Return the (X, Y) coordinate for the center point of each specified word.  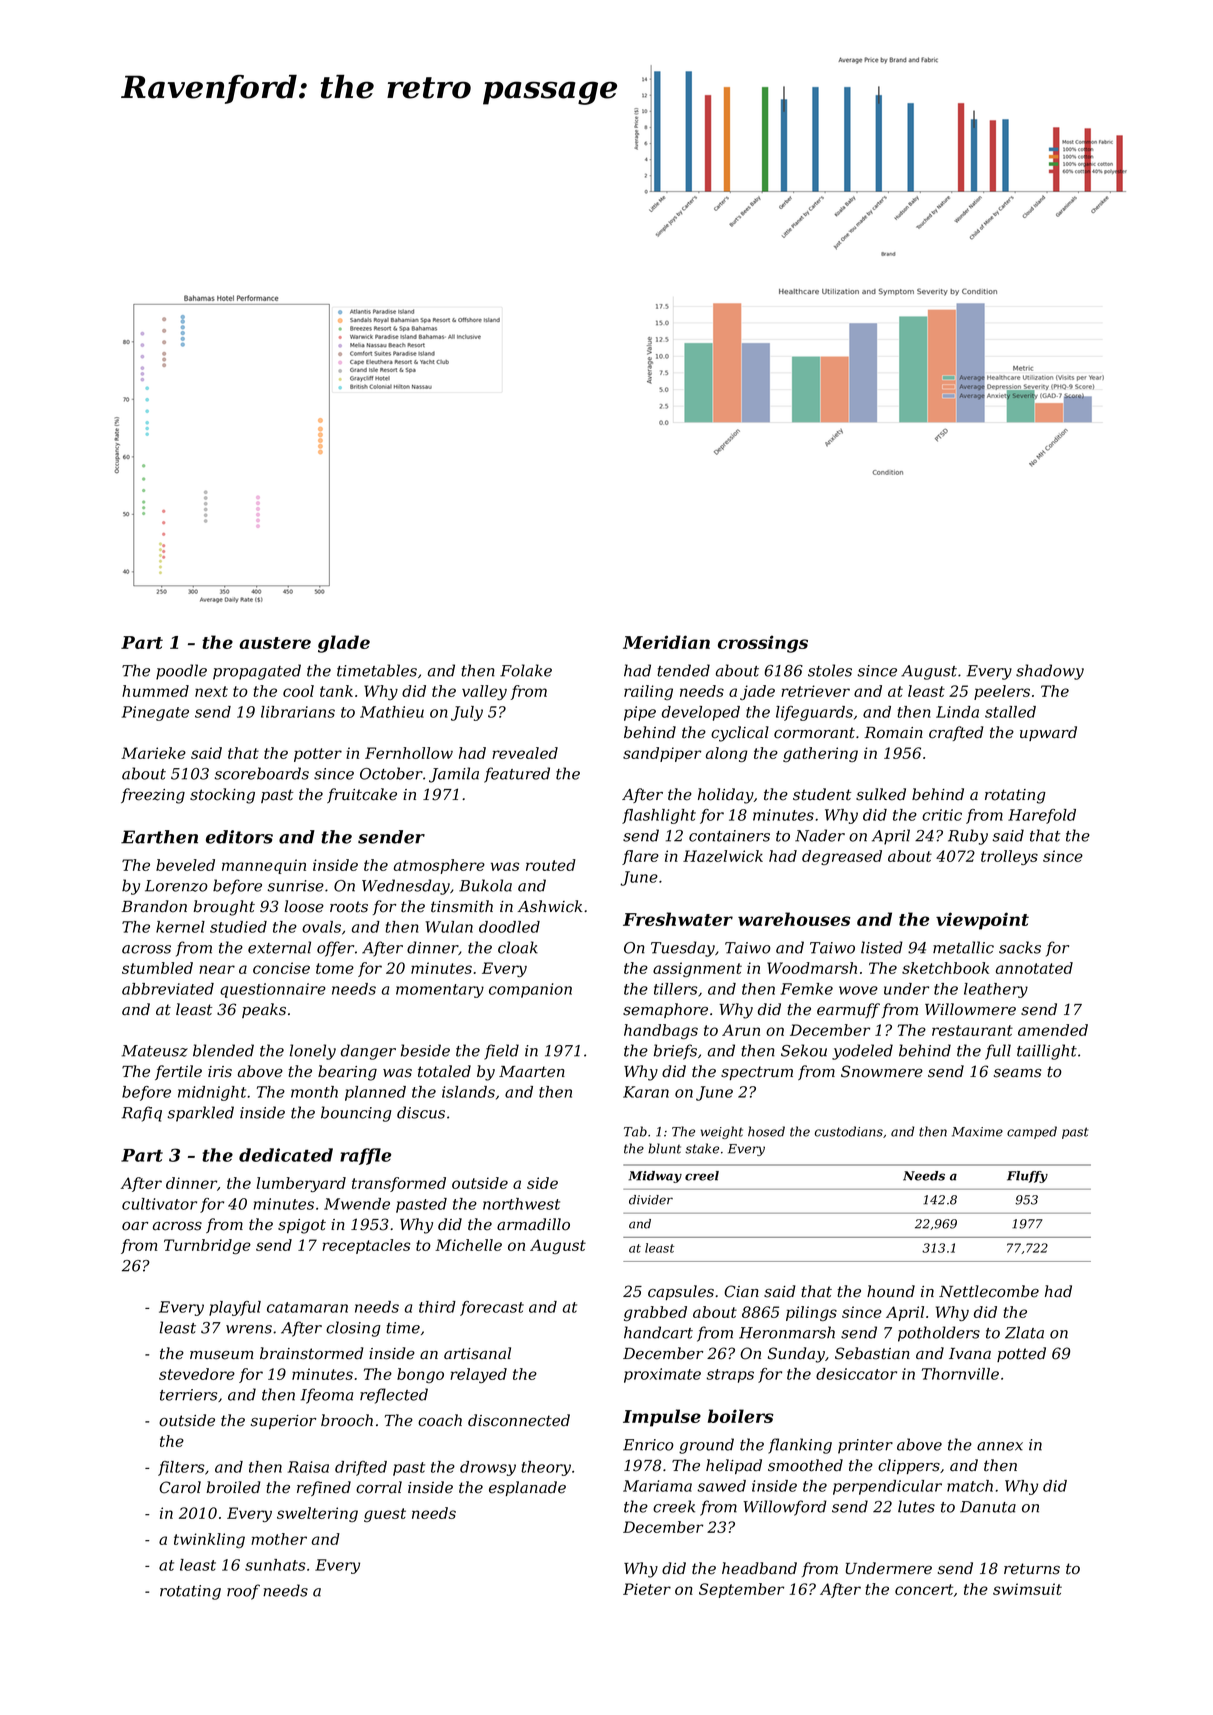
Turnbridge (207, 1246)
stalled (1010, 712)
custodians (849, 1131)
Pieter (647, 1589)
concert (924, 1589)
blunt (664, 1148)
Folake (526, 670)
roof (243, 1592)
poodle (181, 672)
